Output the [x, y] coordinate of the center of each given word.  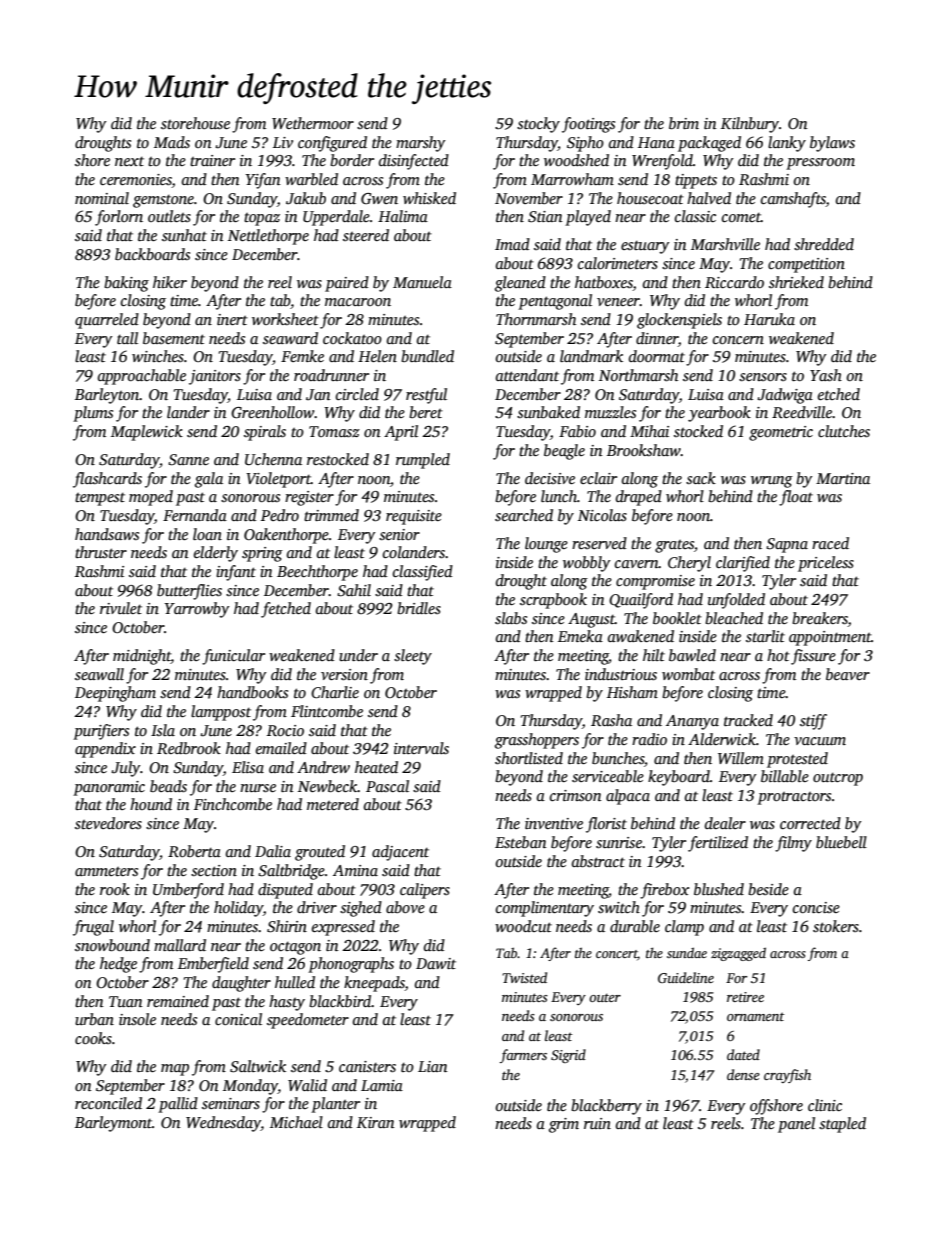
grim [564, 1125]
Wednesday [223, 1124]
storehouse [195, 123]
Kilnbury [750, 125]
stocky [538, 125]
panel [796, 1125]
